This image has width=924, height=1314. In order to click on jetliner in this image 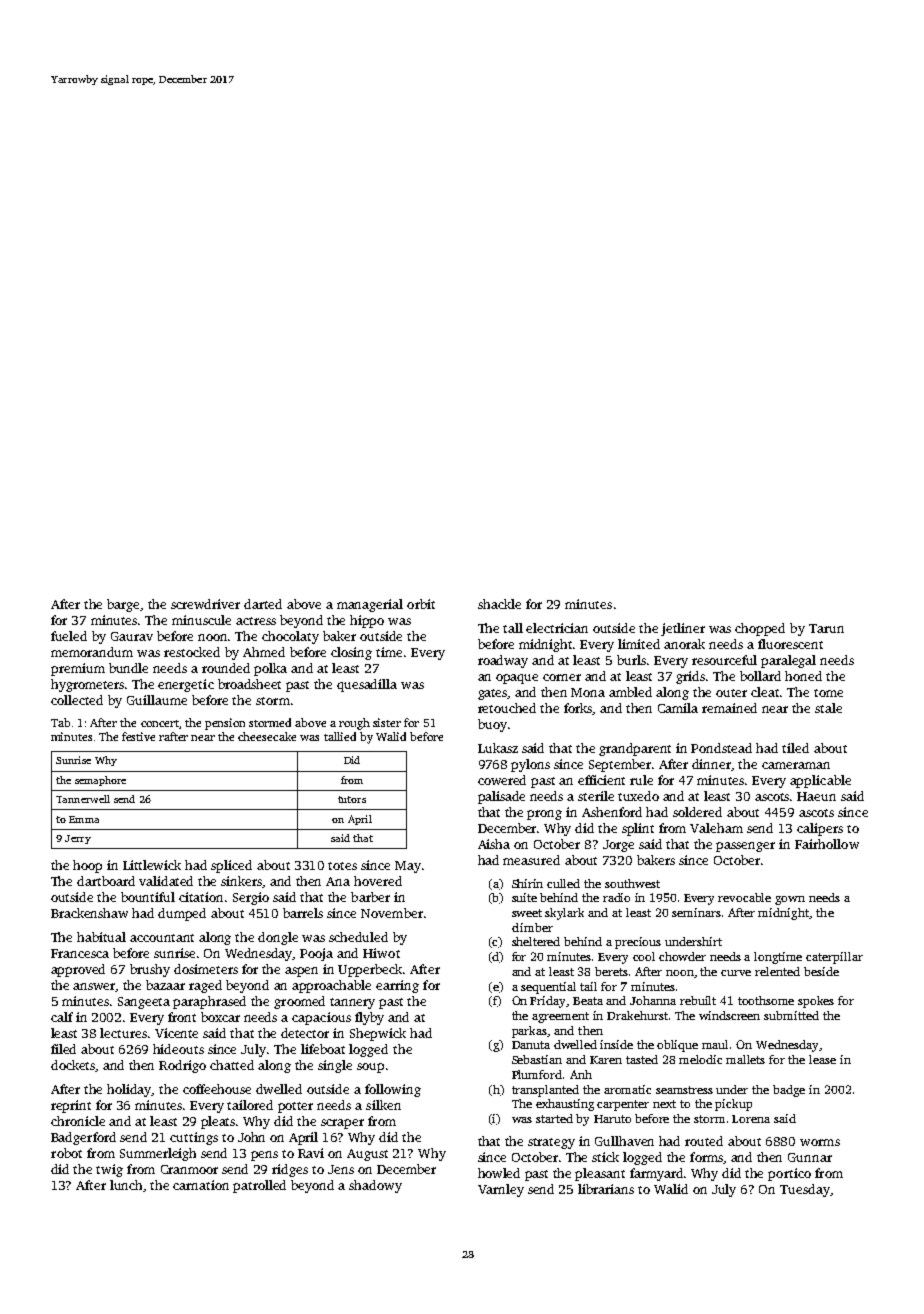, I will do `click(683, 629)`.
